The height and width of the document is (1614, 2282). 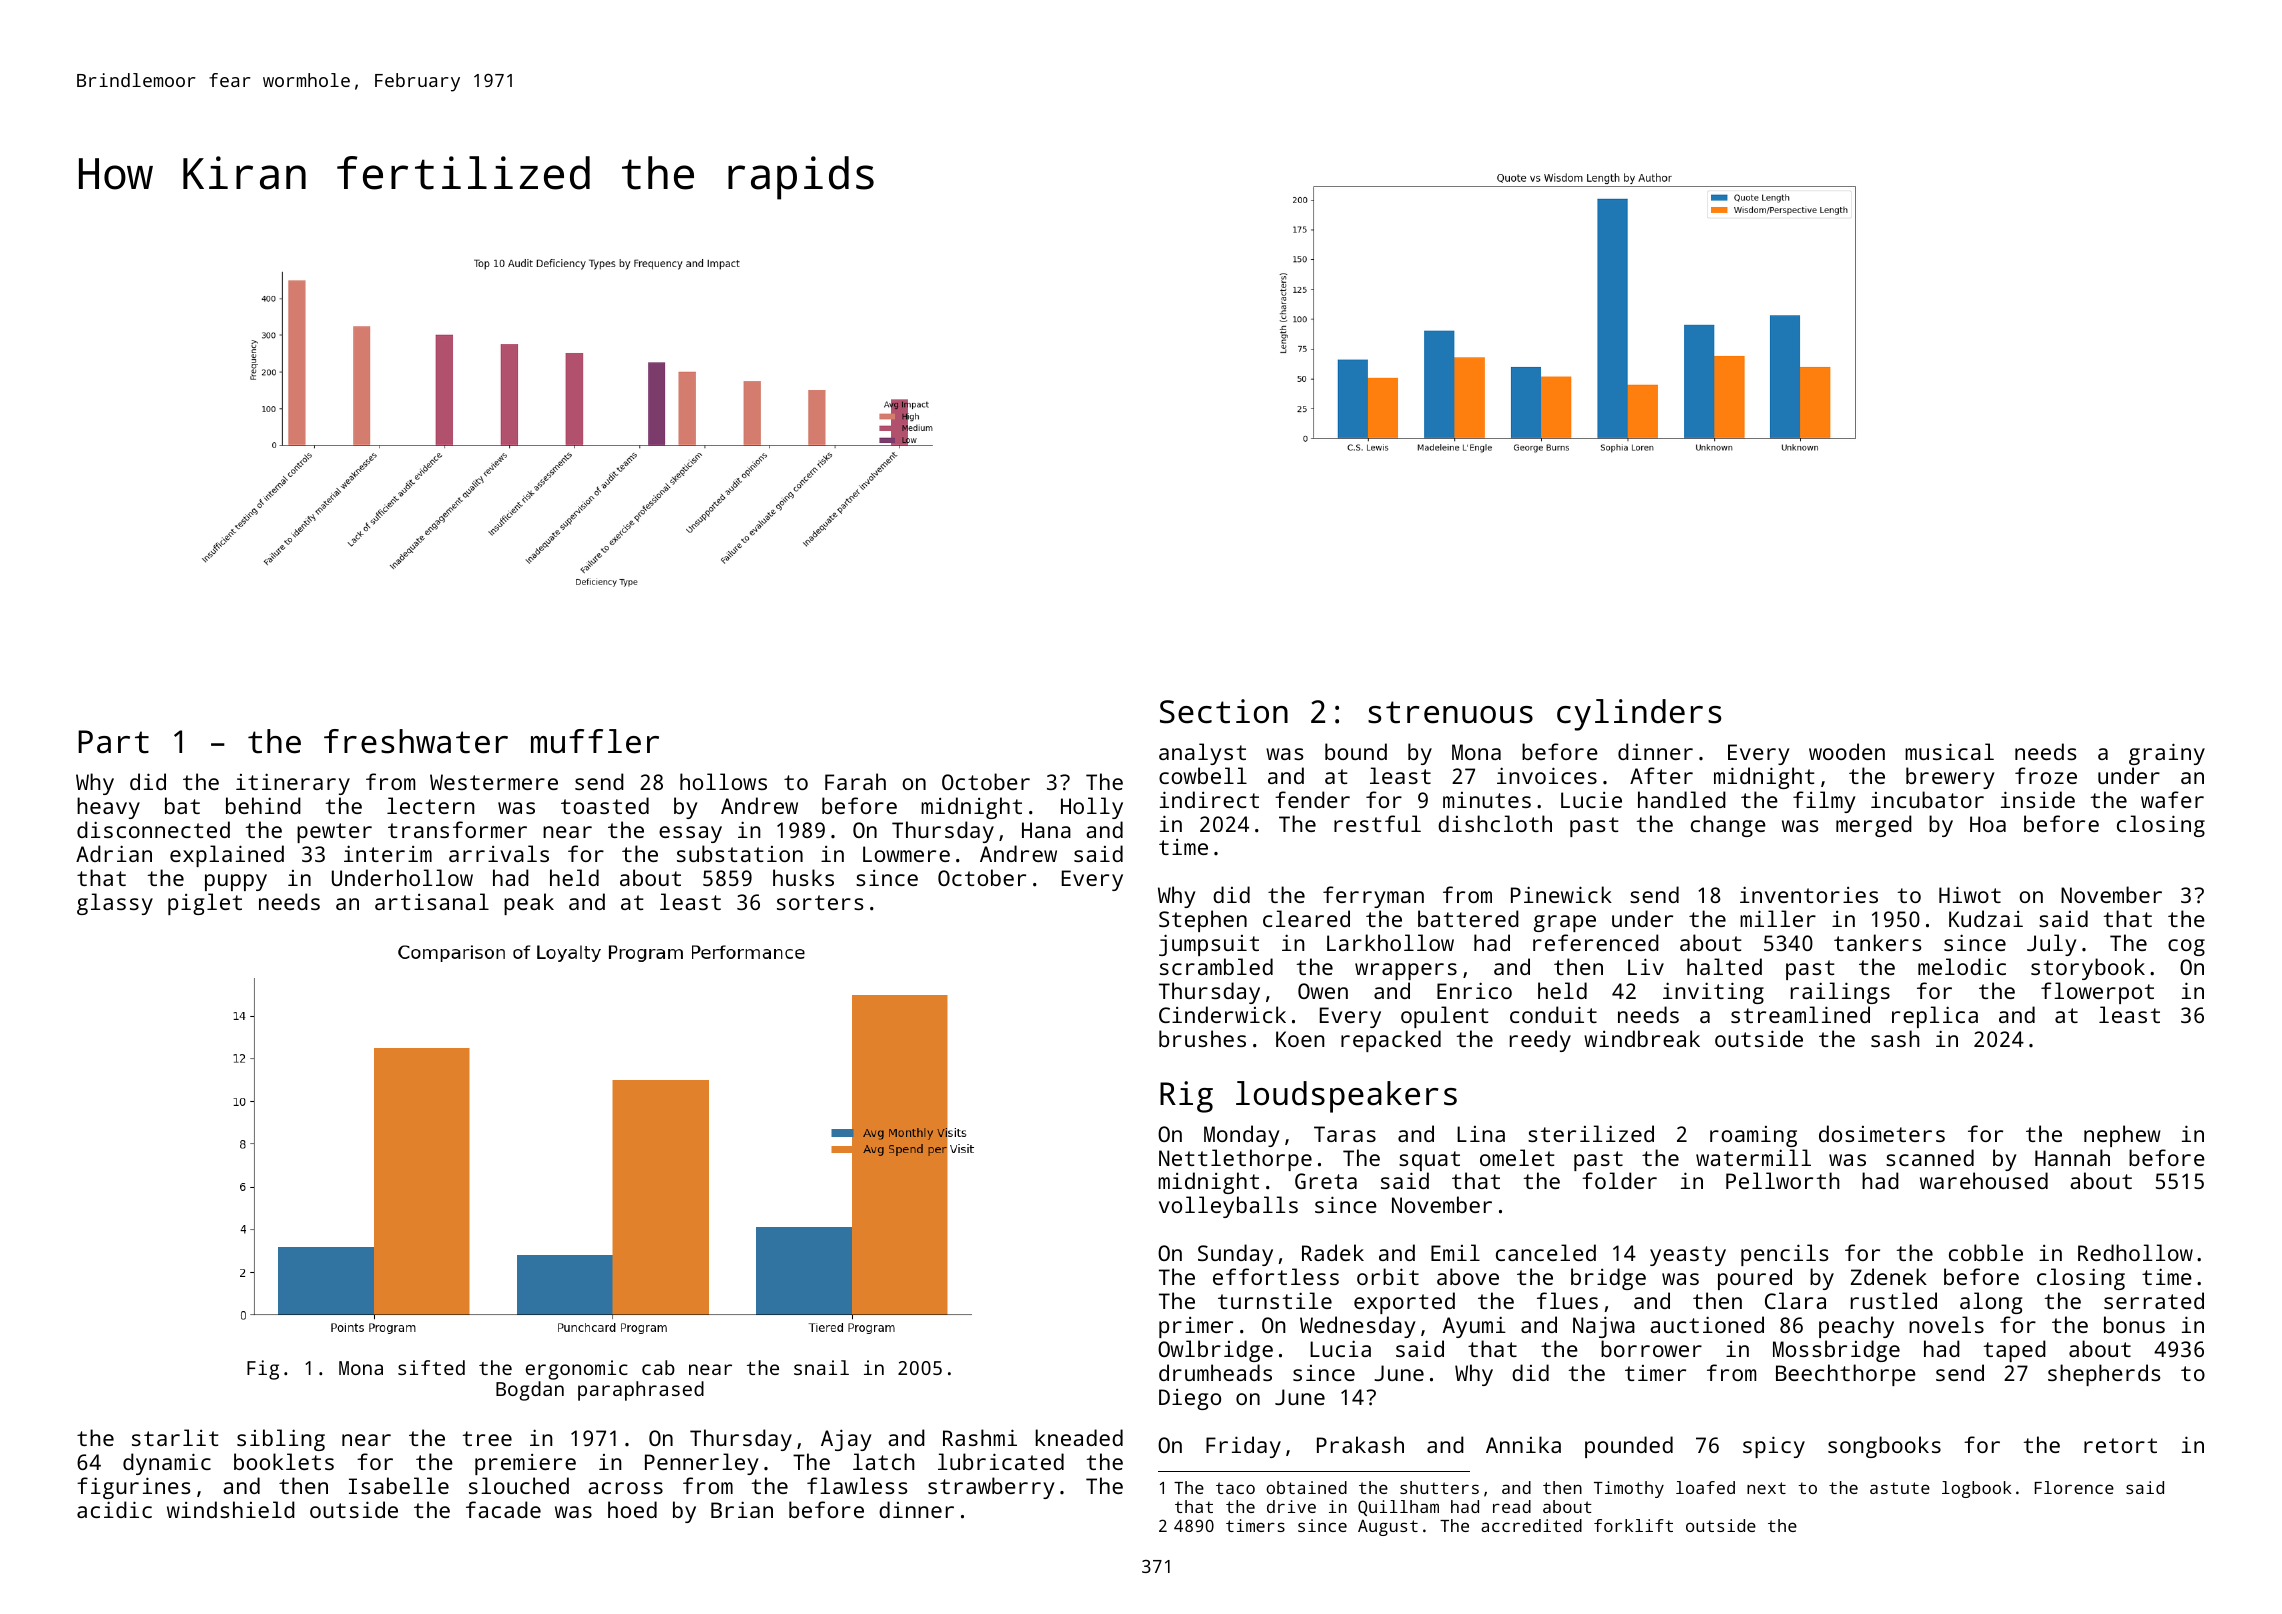 What do you see at coordinates (1531, 1525) in the document?
I see `accredited` at bounding box center [1531, 1525].
